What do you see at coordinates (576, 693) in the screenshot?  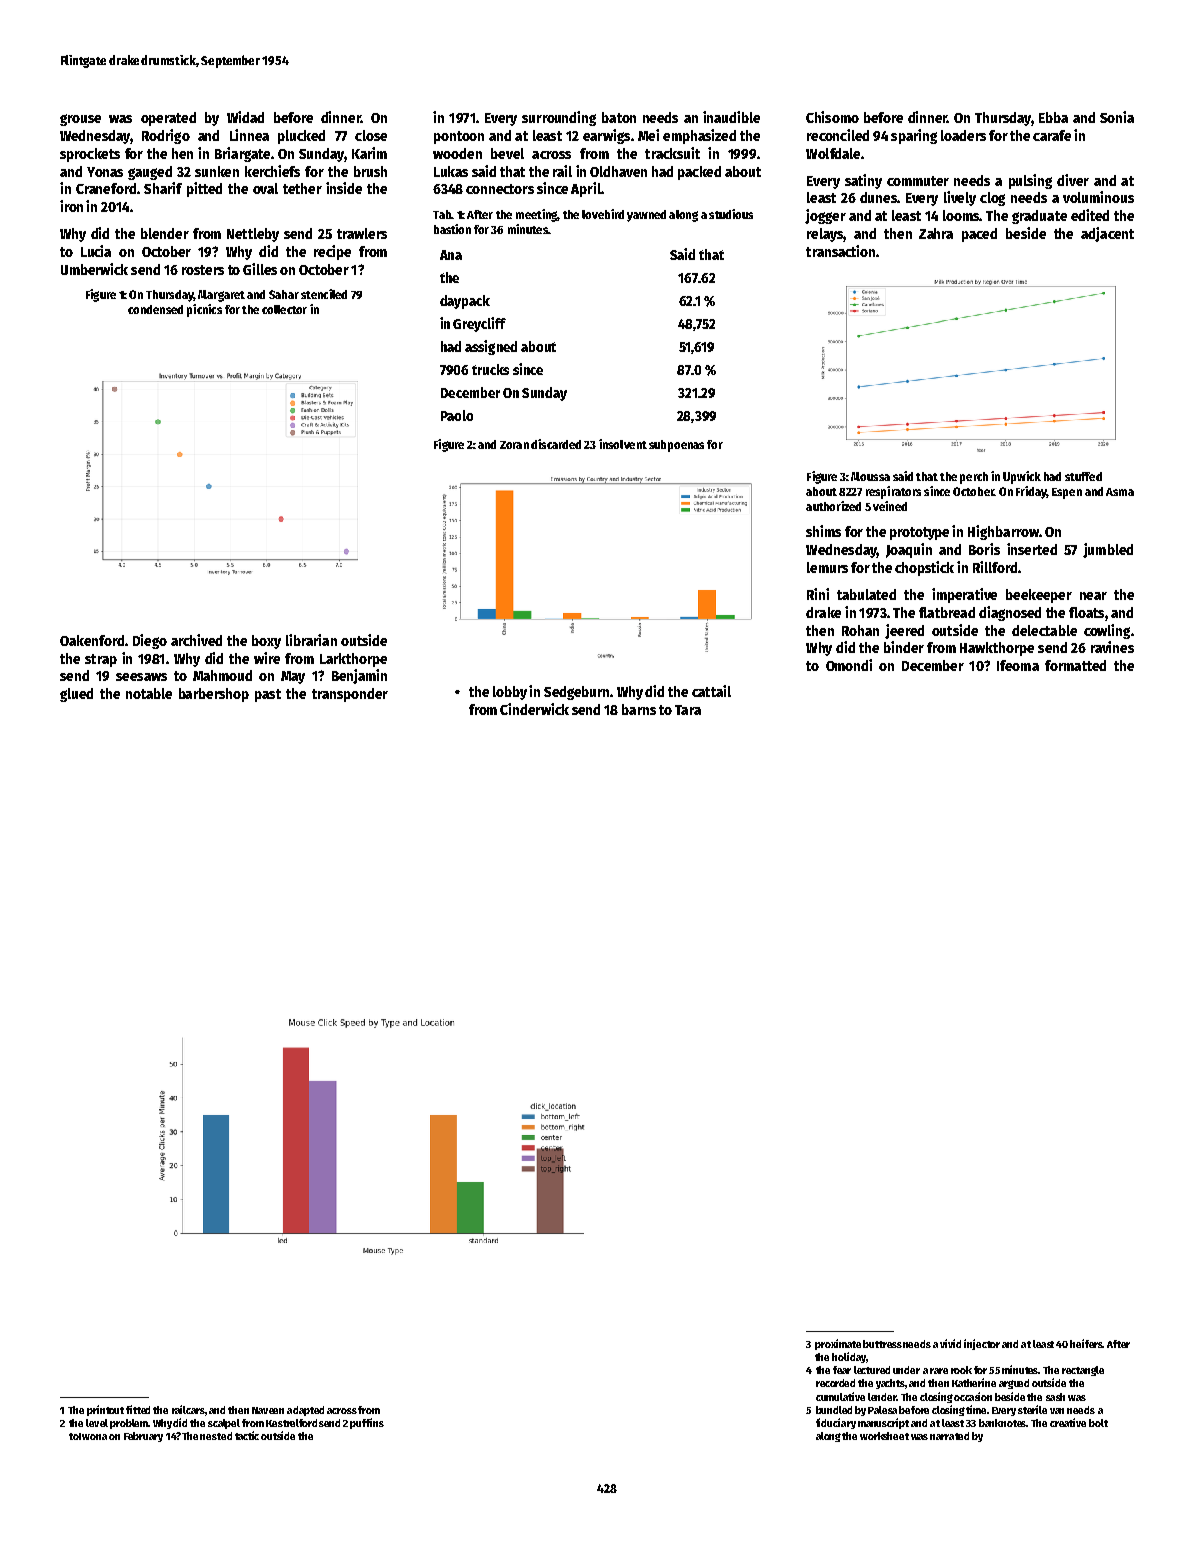 I see `Sedgeburn` at bounding box center [576, 693].
